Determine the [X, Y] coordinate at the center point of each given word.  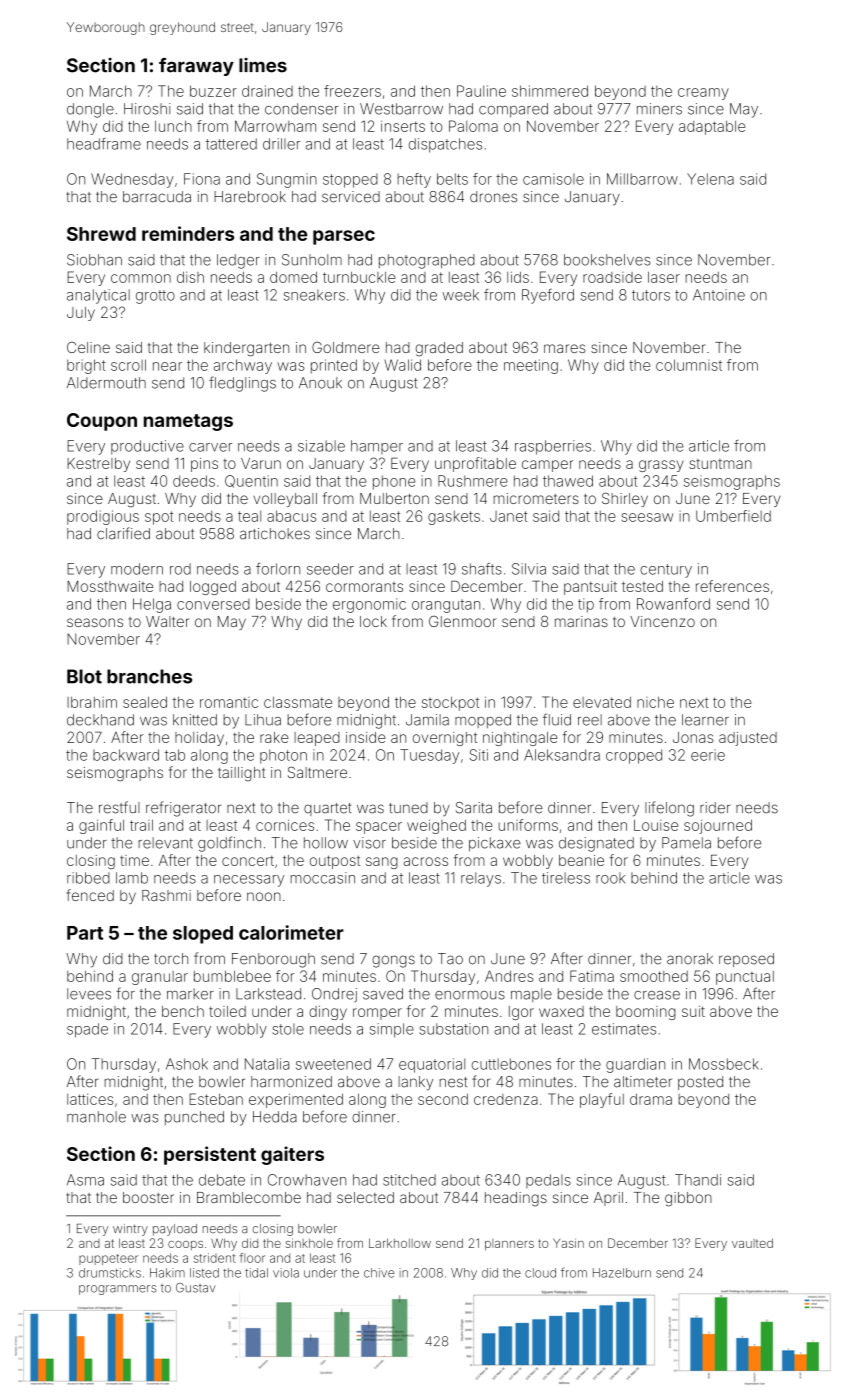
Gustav [196, 1288]
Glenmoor [463, 621]
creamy [703, 94]
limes [263, 65]
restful [119, 807]
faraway [196, 67]
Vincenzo [662, 621]
